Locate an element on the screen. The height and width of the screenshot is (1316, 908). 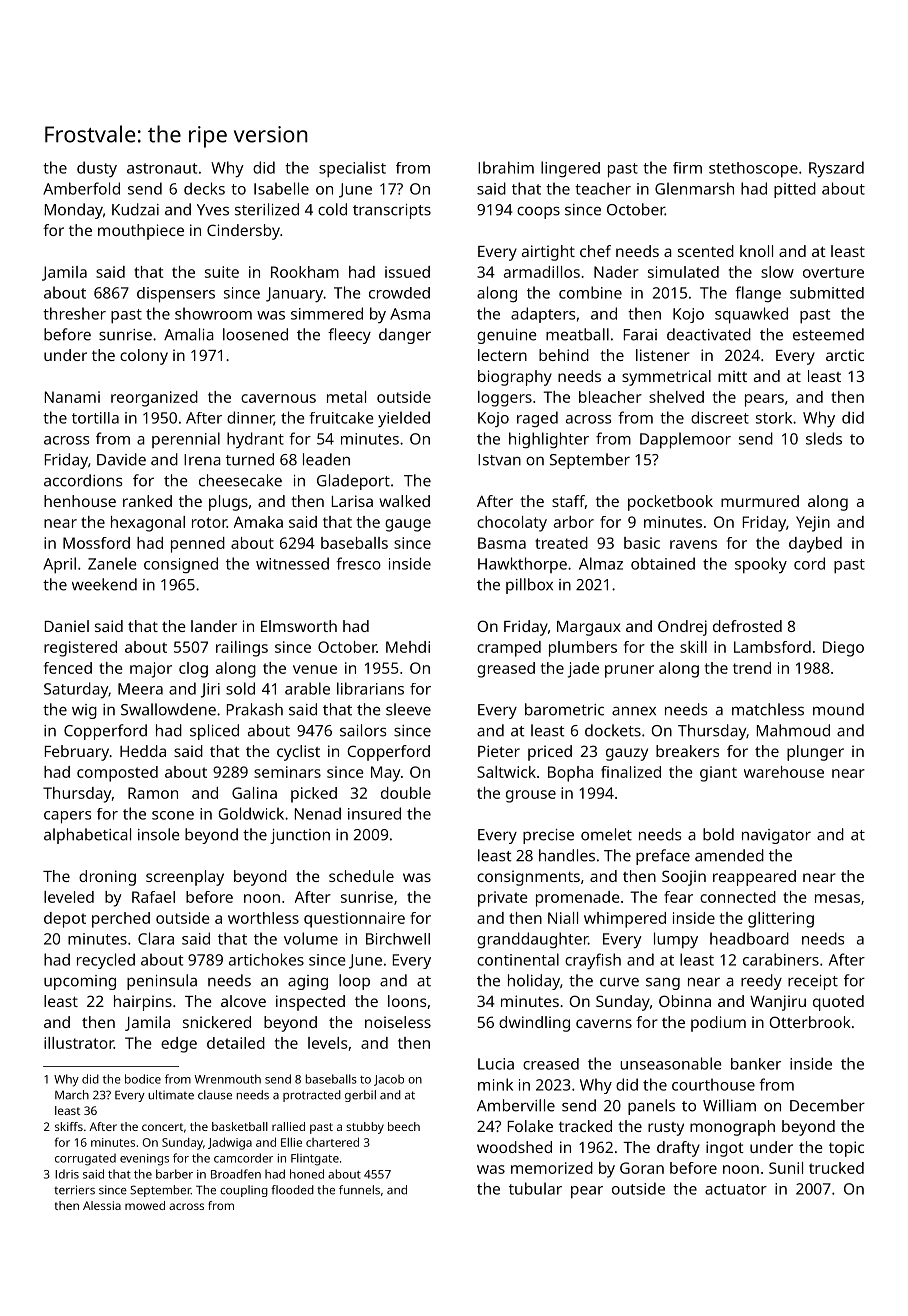
questionnaire is located at coordinates (354, 920).
